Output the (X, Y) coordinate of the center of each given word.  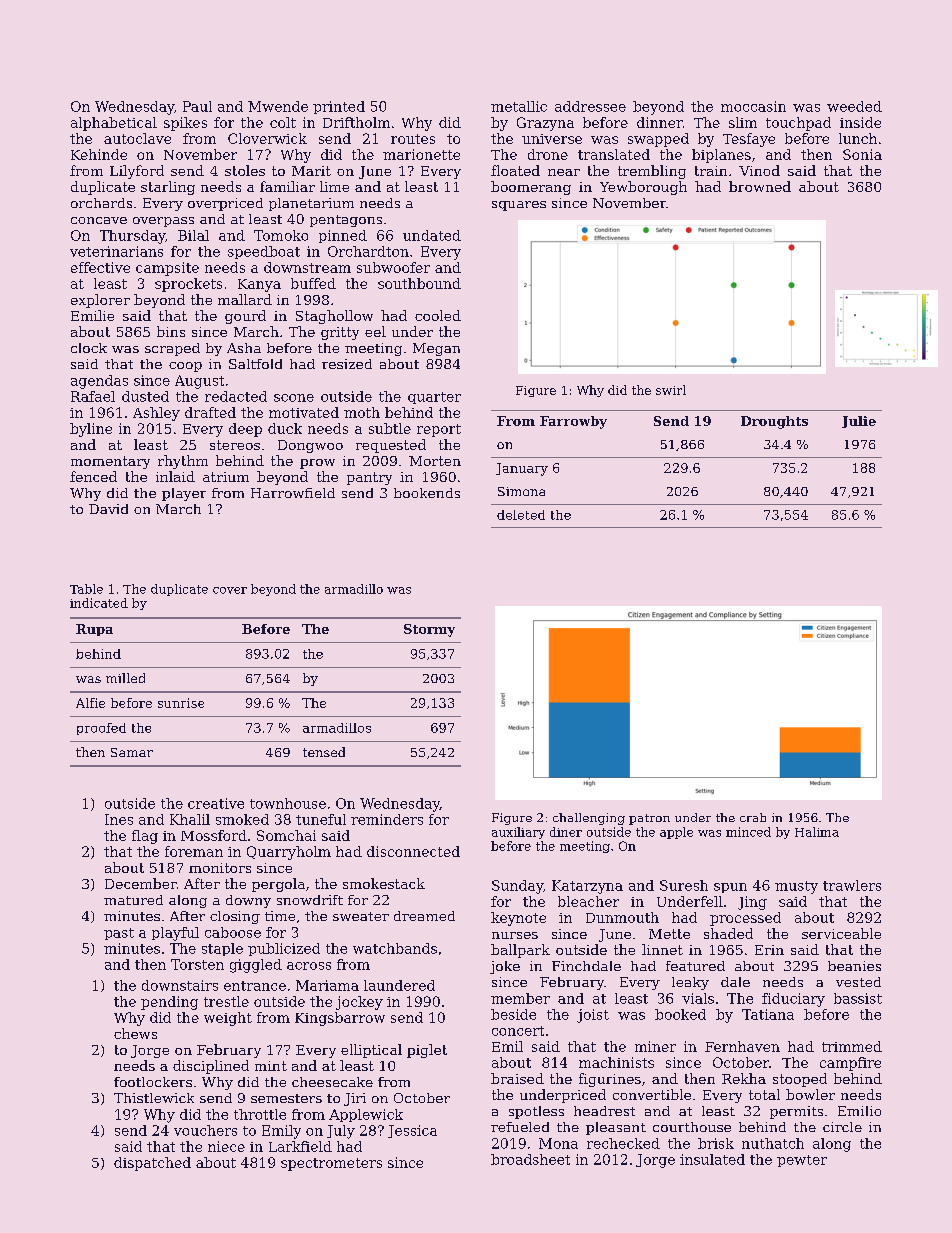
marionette (421, 154)
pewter (802, 1161)
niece (226, 1146)
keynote (518, 919)
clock (89, 348)
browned (760, 186)
